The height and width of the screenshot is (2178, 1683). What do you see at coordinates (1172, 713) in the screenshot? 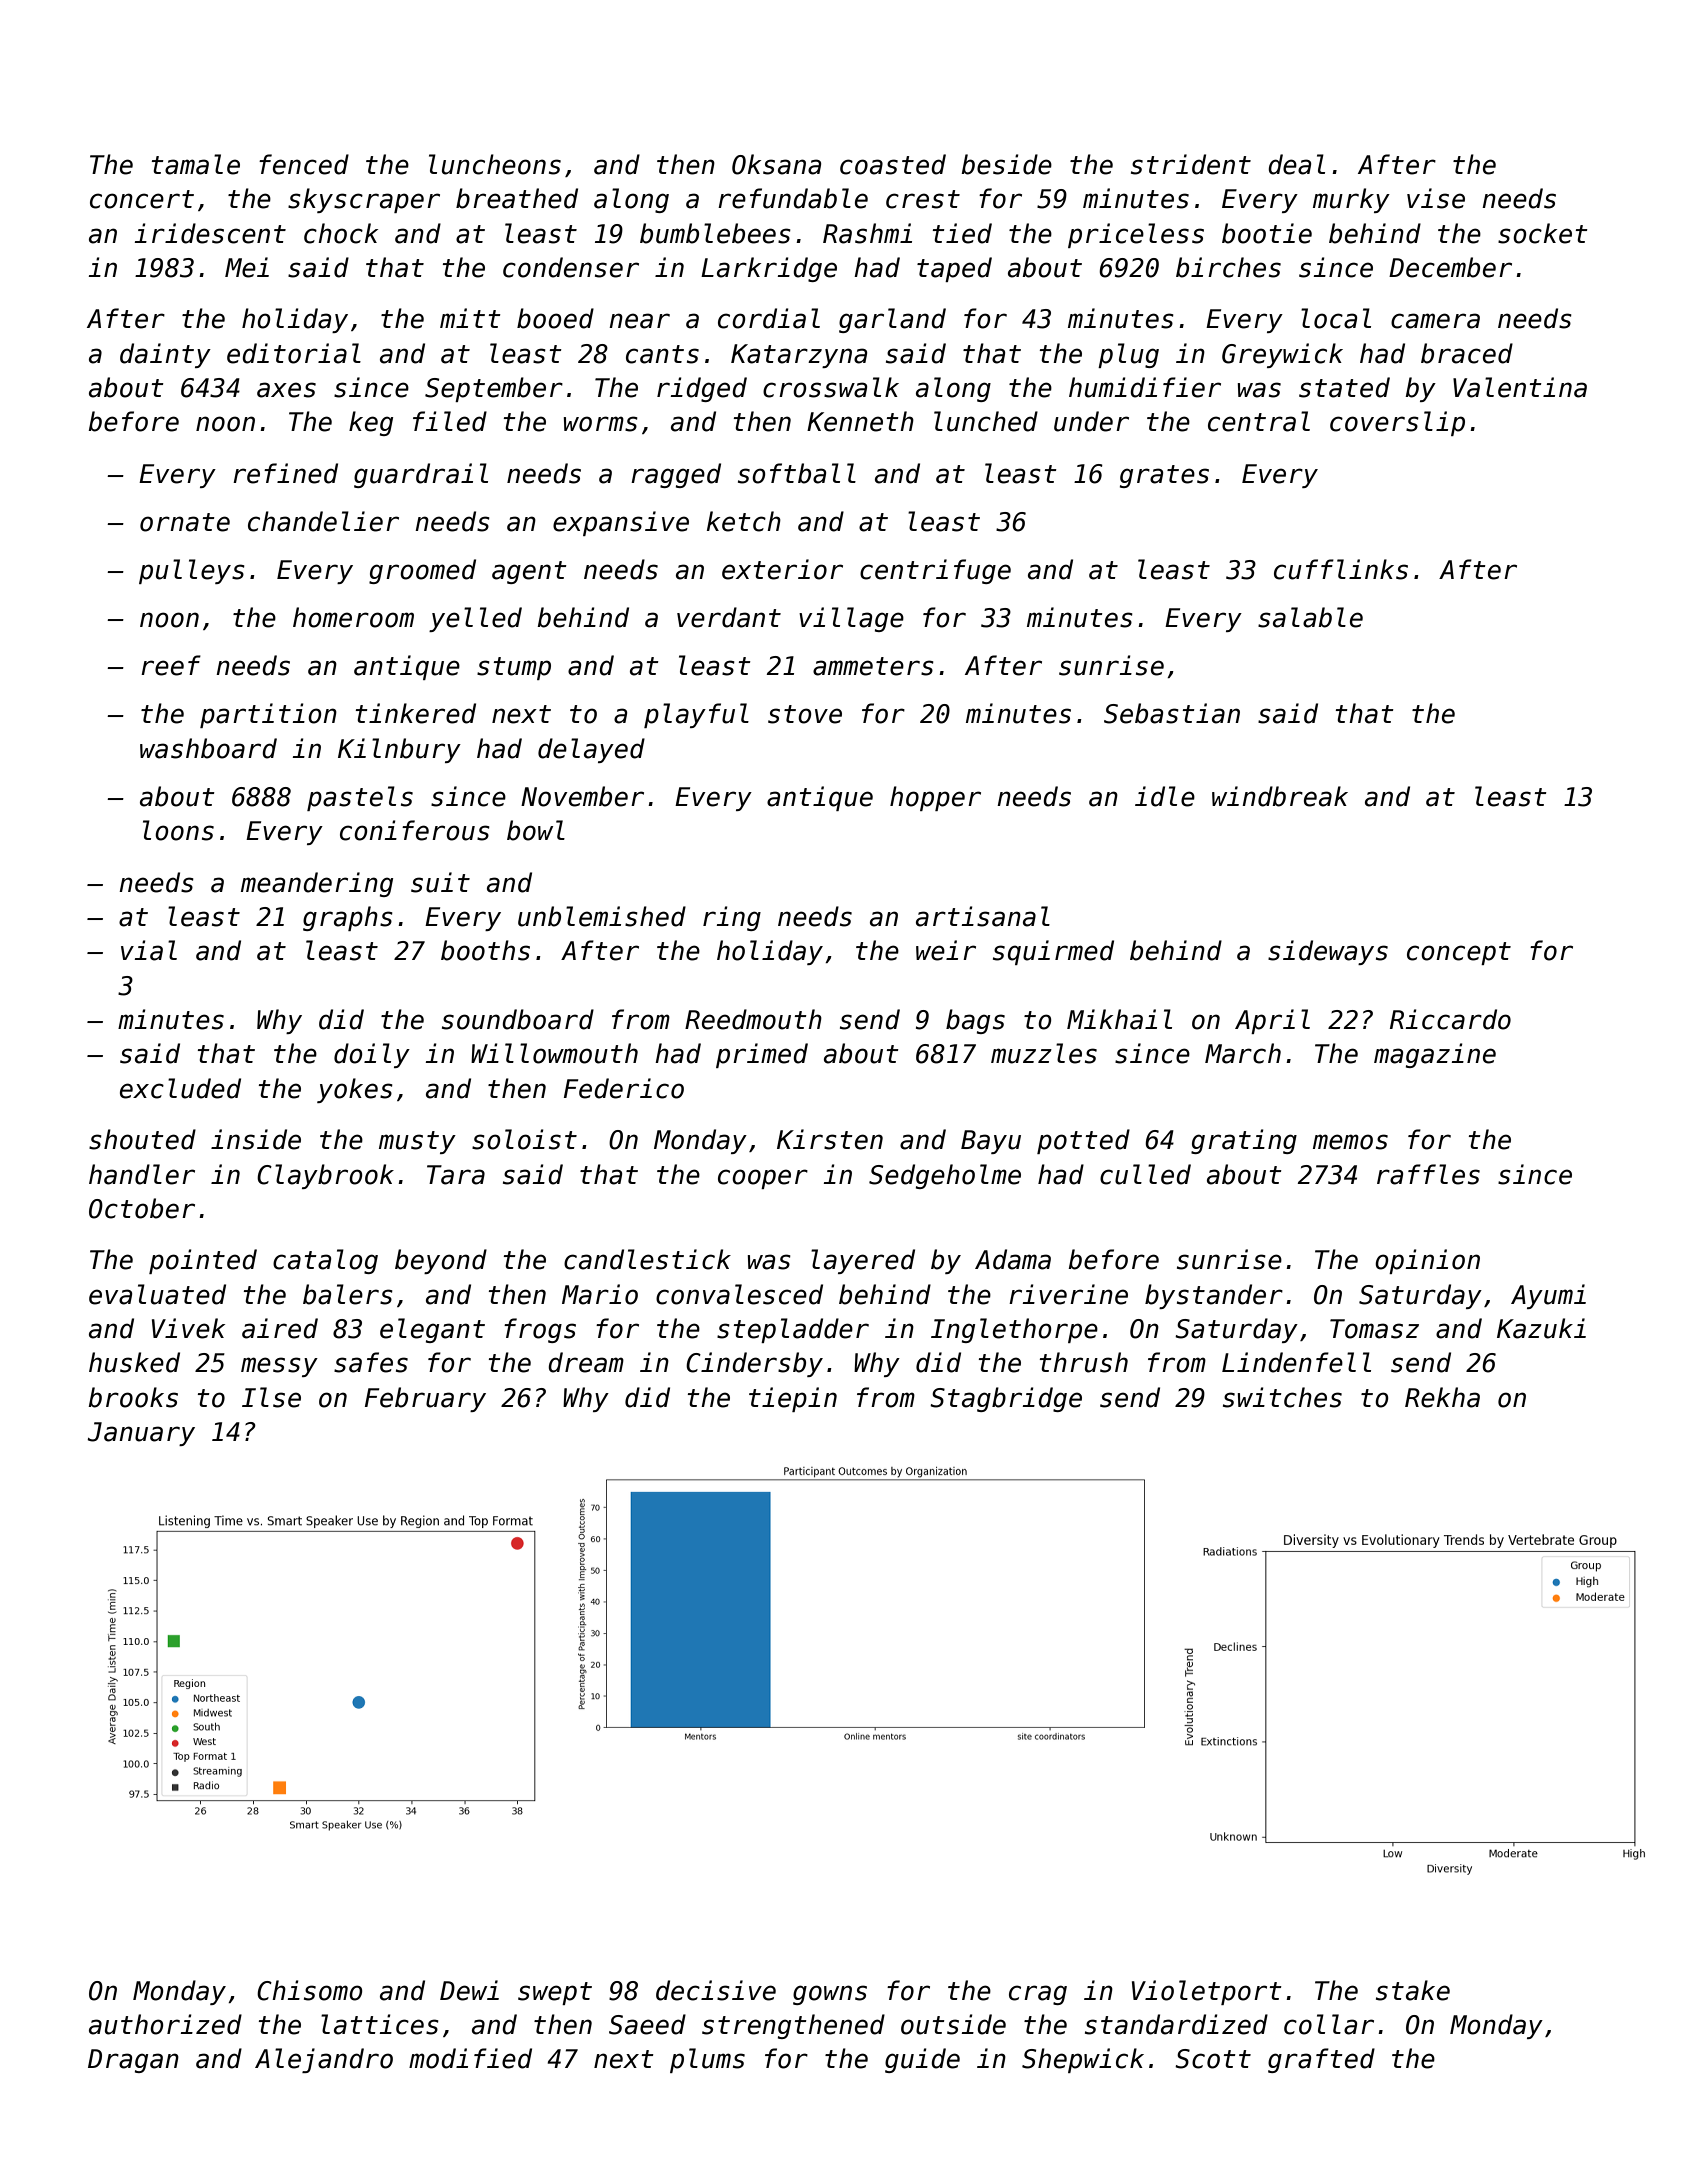
I see `Sebastian` at bounding box center [1172, 713].
